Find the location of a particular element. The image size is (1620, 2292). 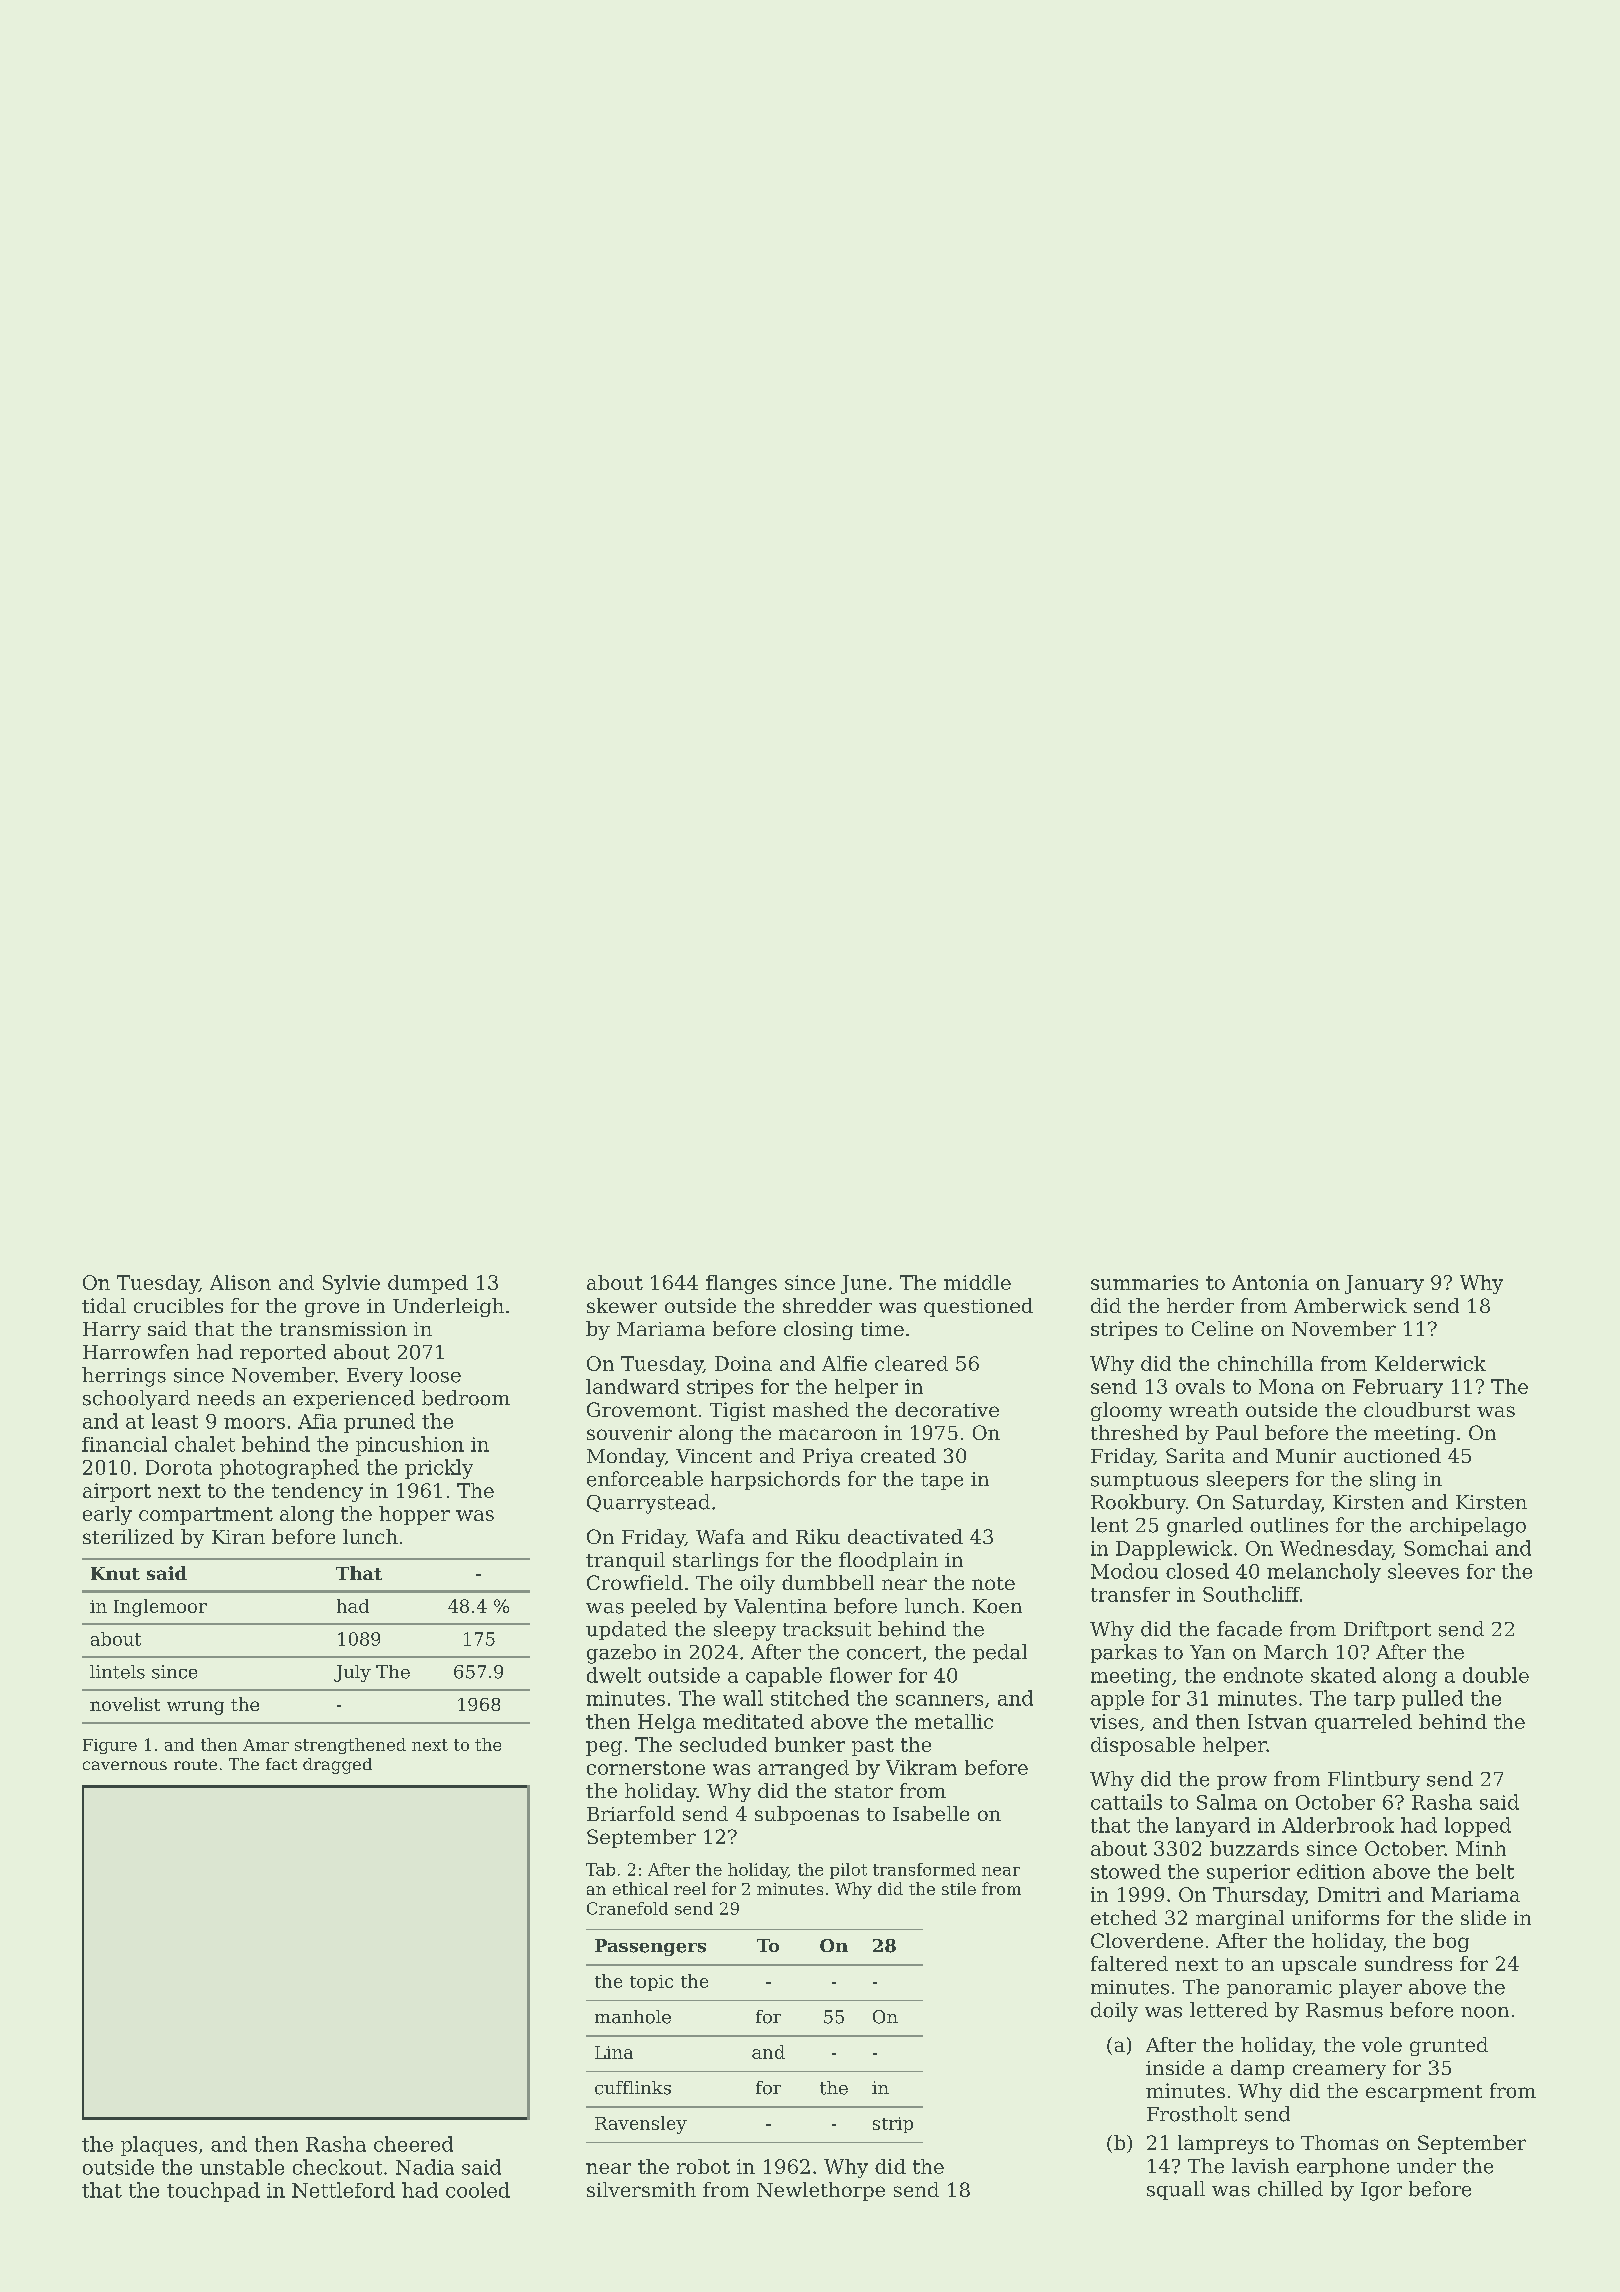

Nettleford is located at coordinates (343, 2190).
